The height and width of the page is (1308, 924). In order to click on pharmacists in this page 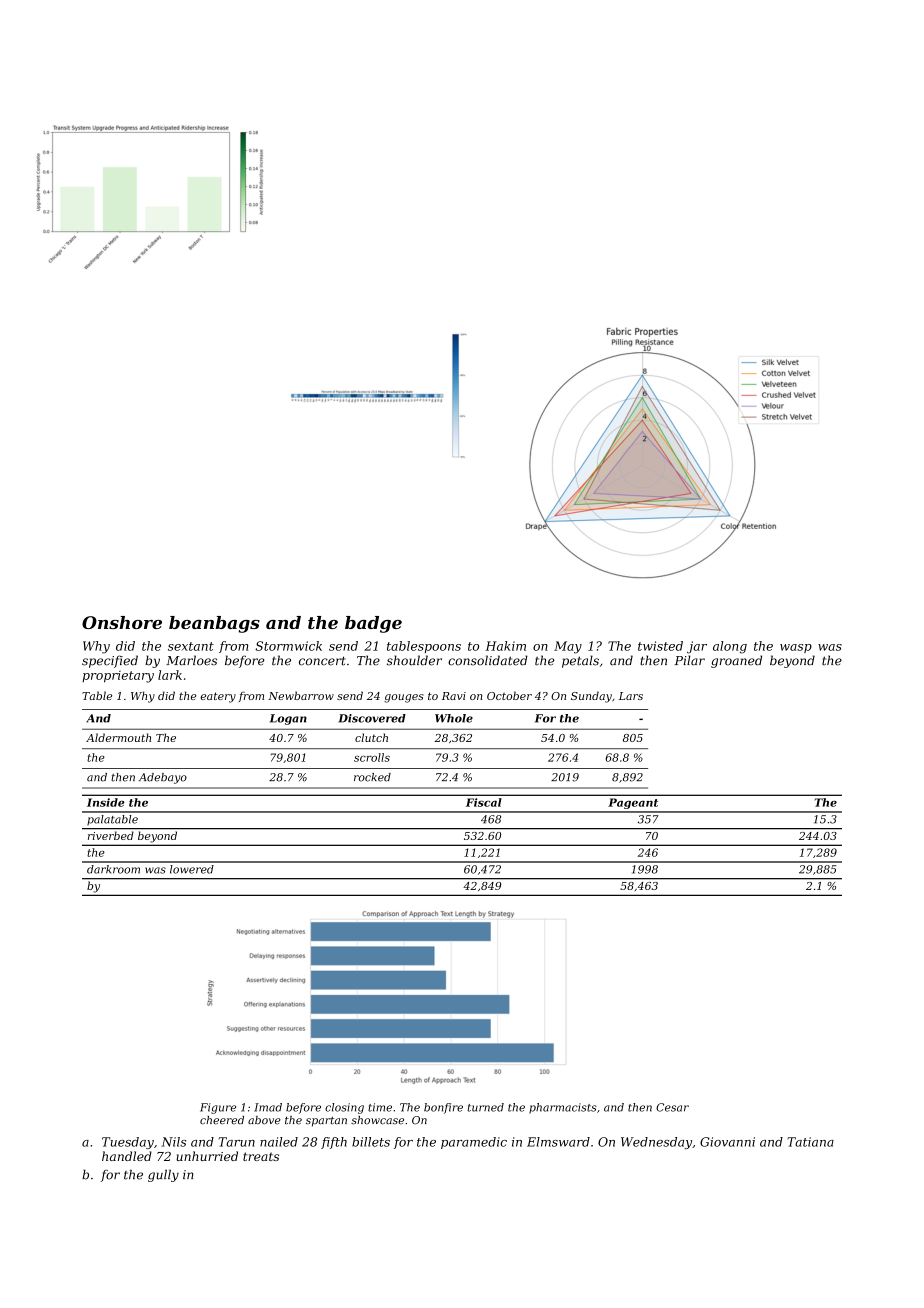, I will do `click(563, 1108)`.
